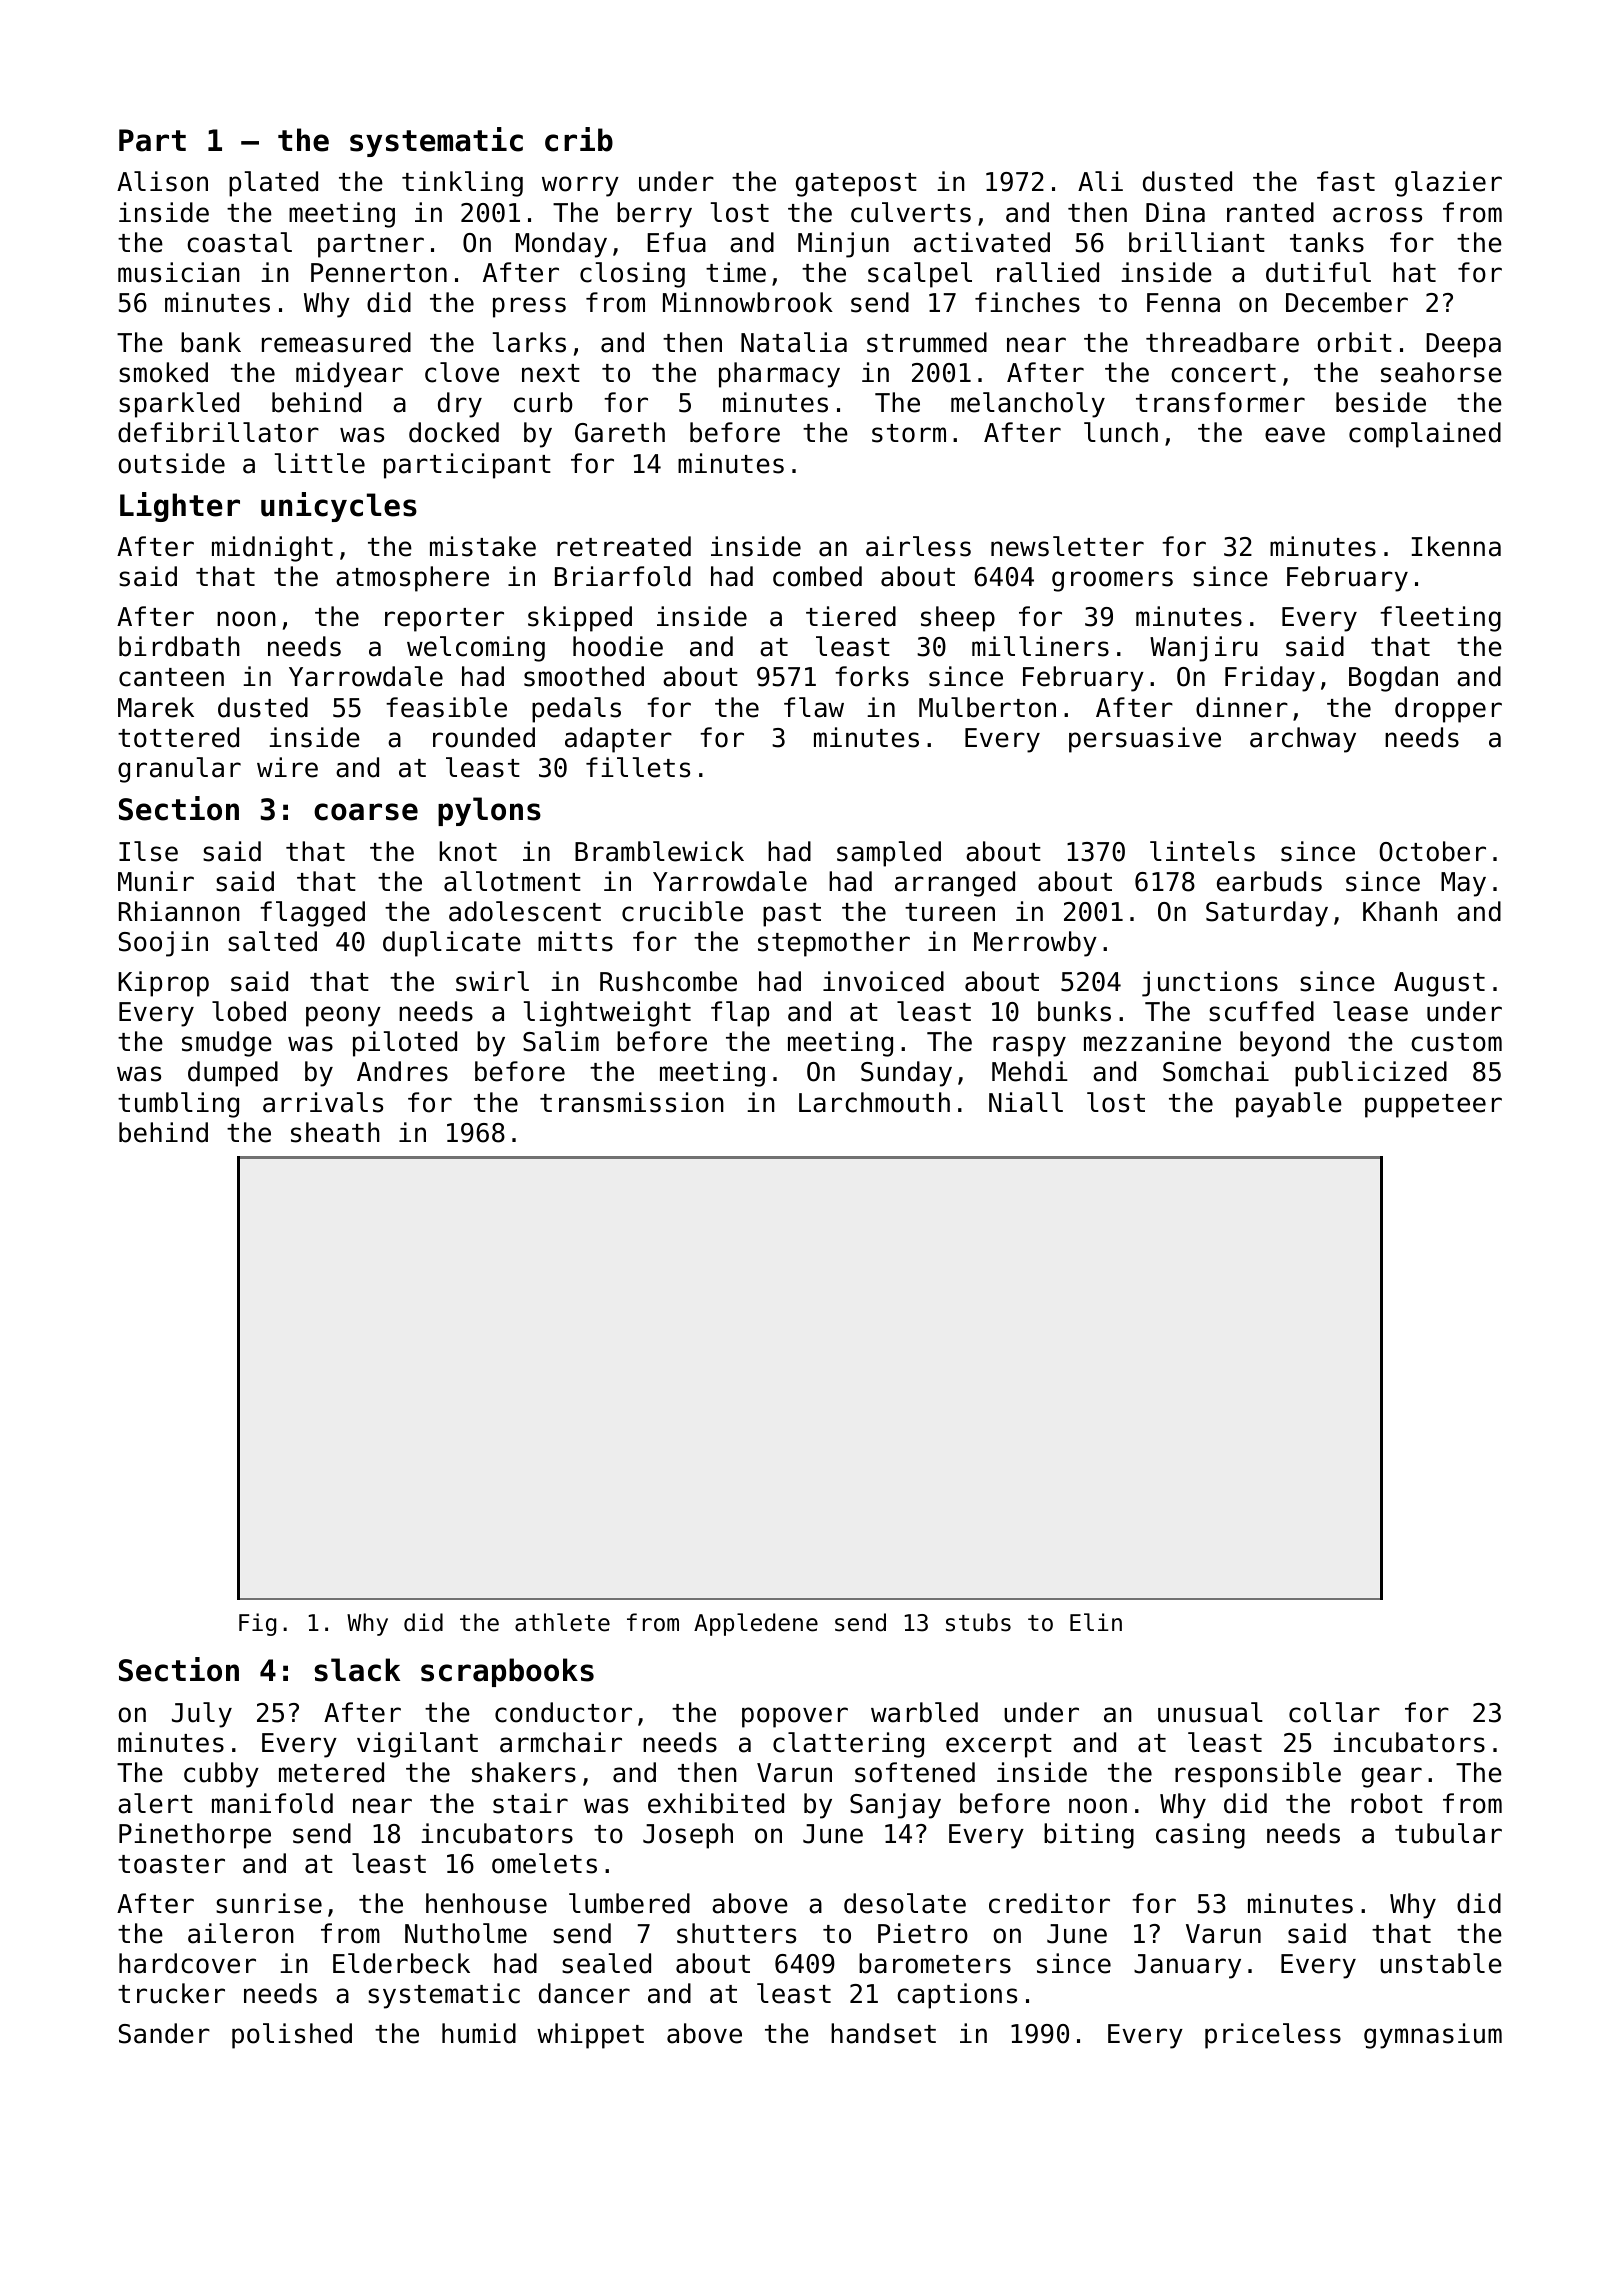 The height and width of the page is (2292, 1620). Describe the element at coordinates (638, 767) in the page. I see `fillets` at that location.
